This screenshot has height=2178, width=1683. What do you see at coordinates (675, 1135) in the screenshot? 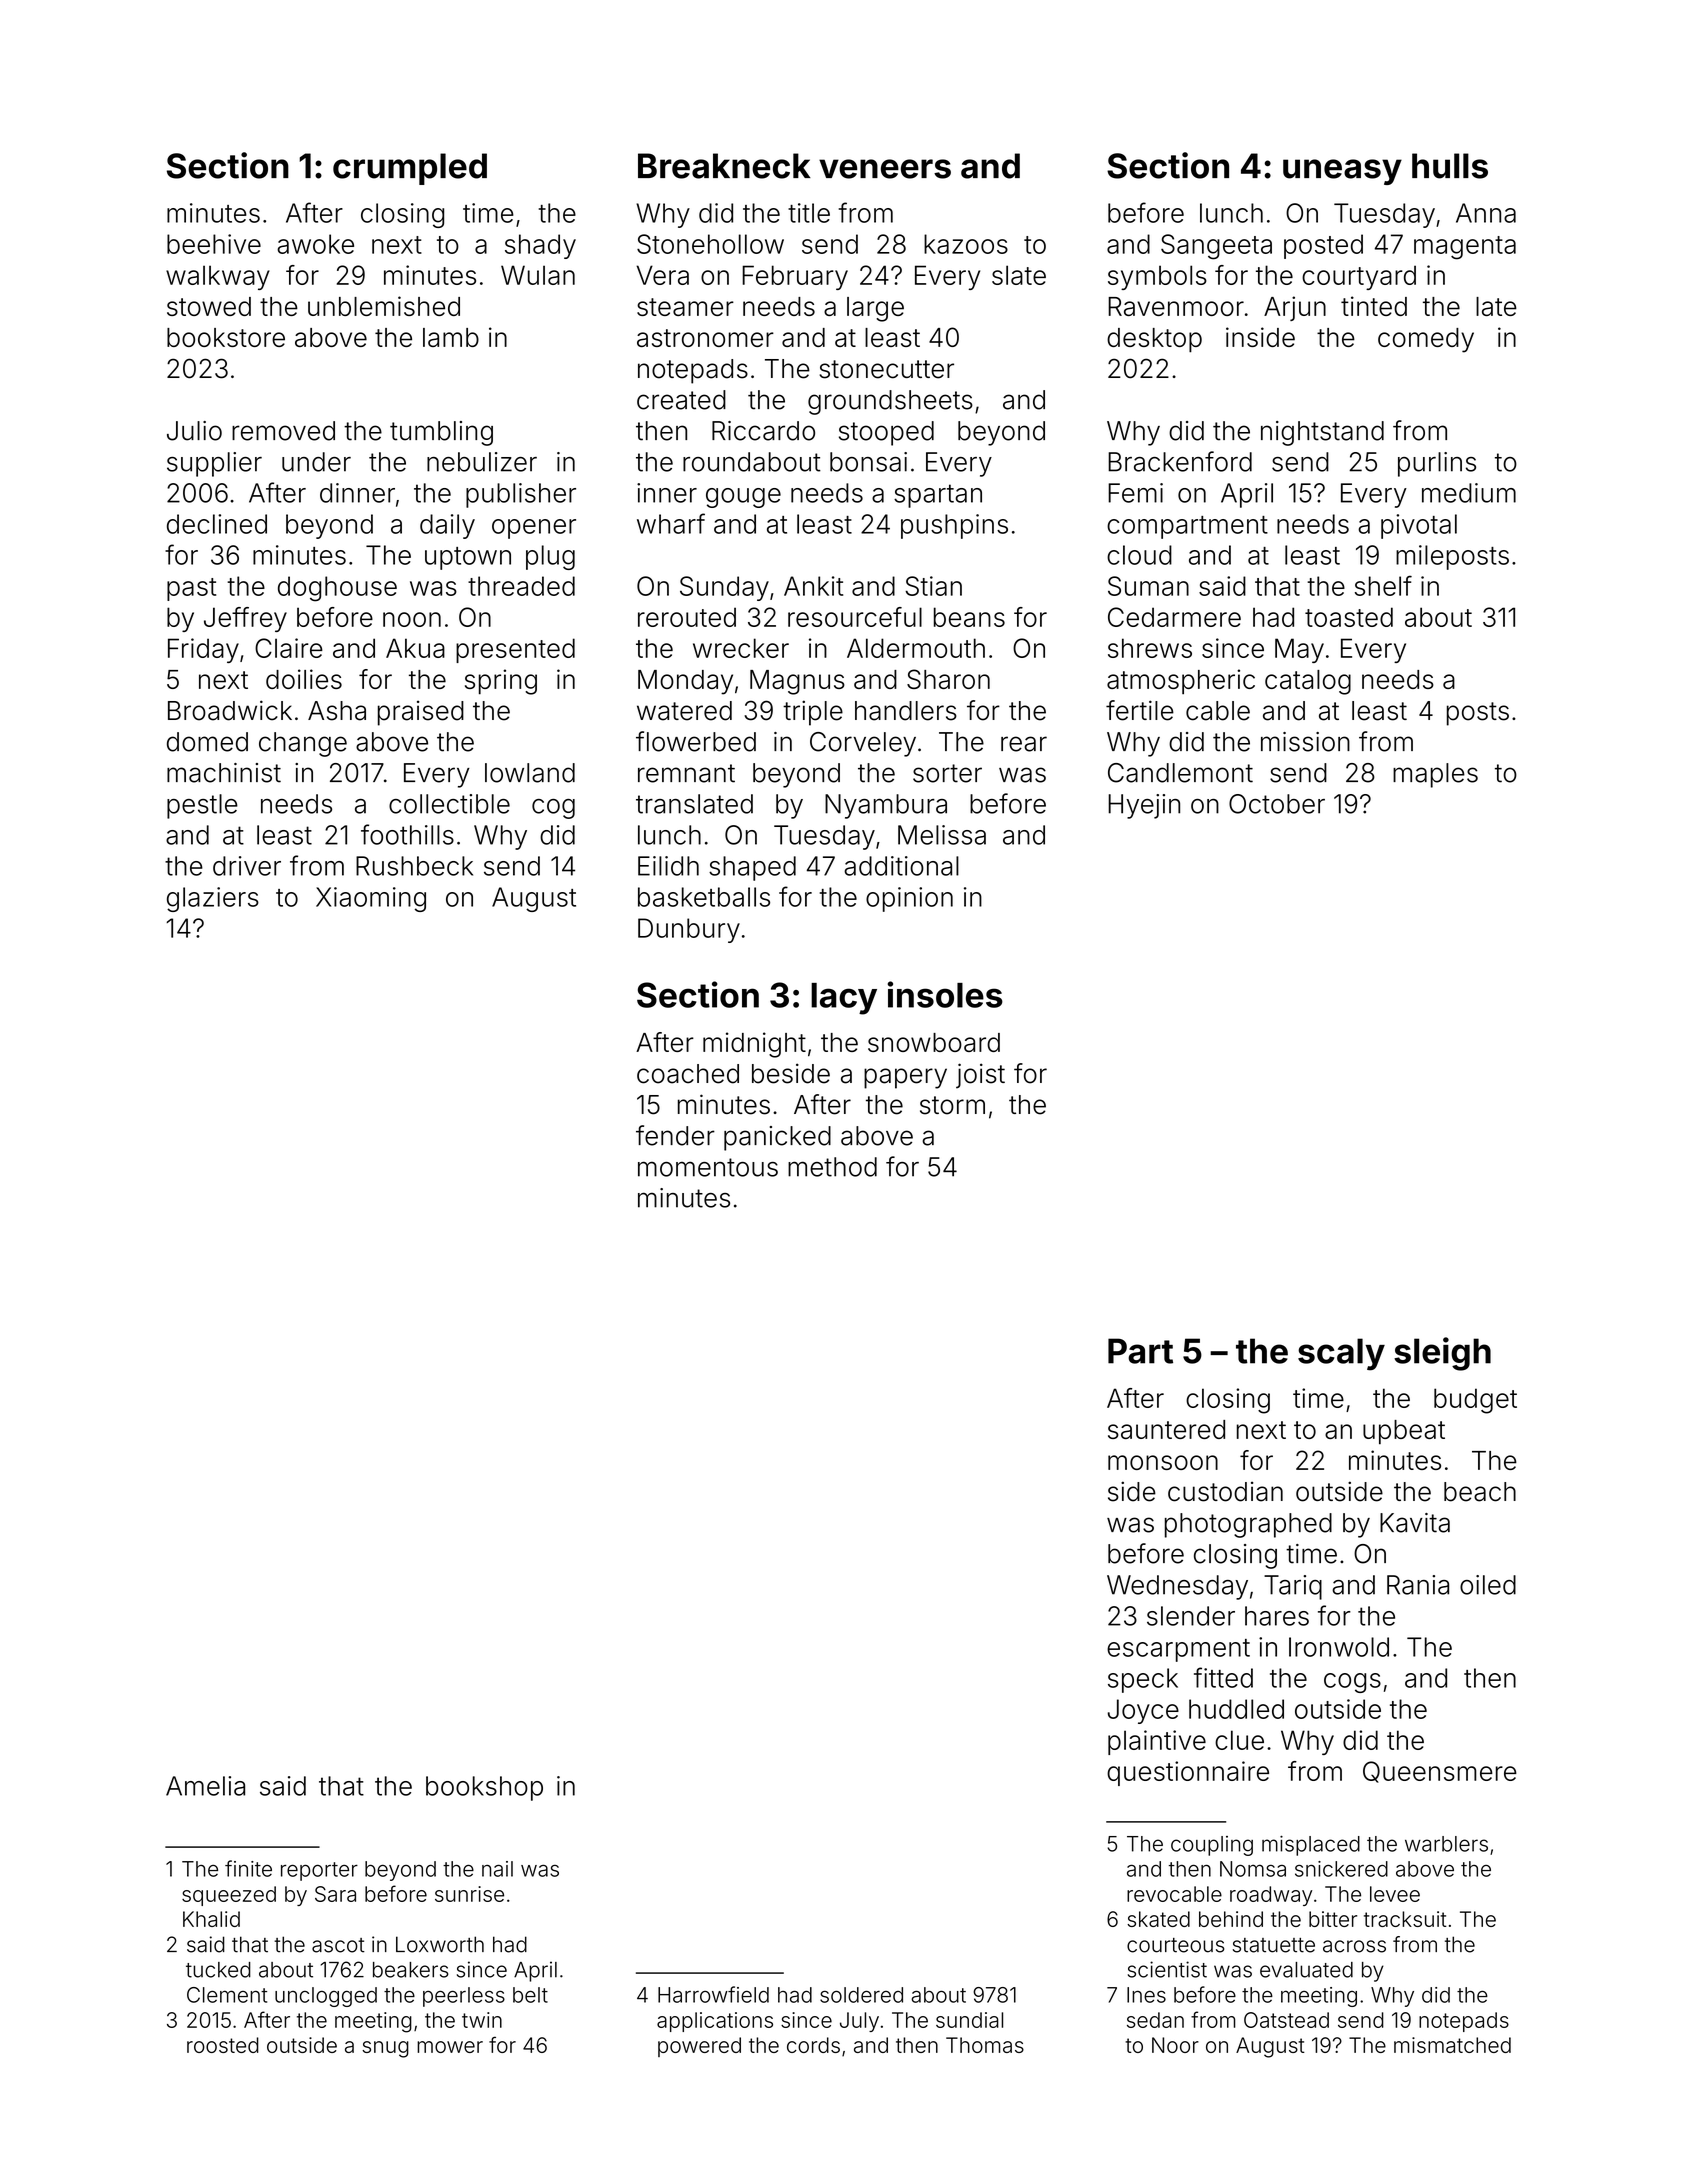
I see `fender` at bounding box center [675, 1135].
